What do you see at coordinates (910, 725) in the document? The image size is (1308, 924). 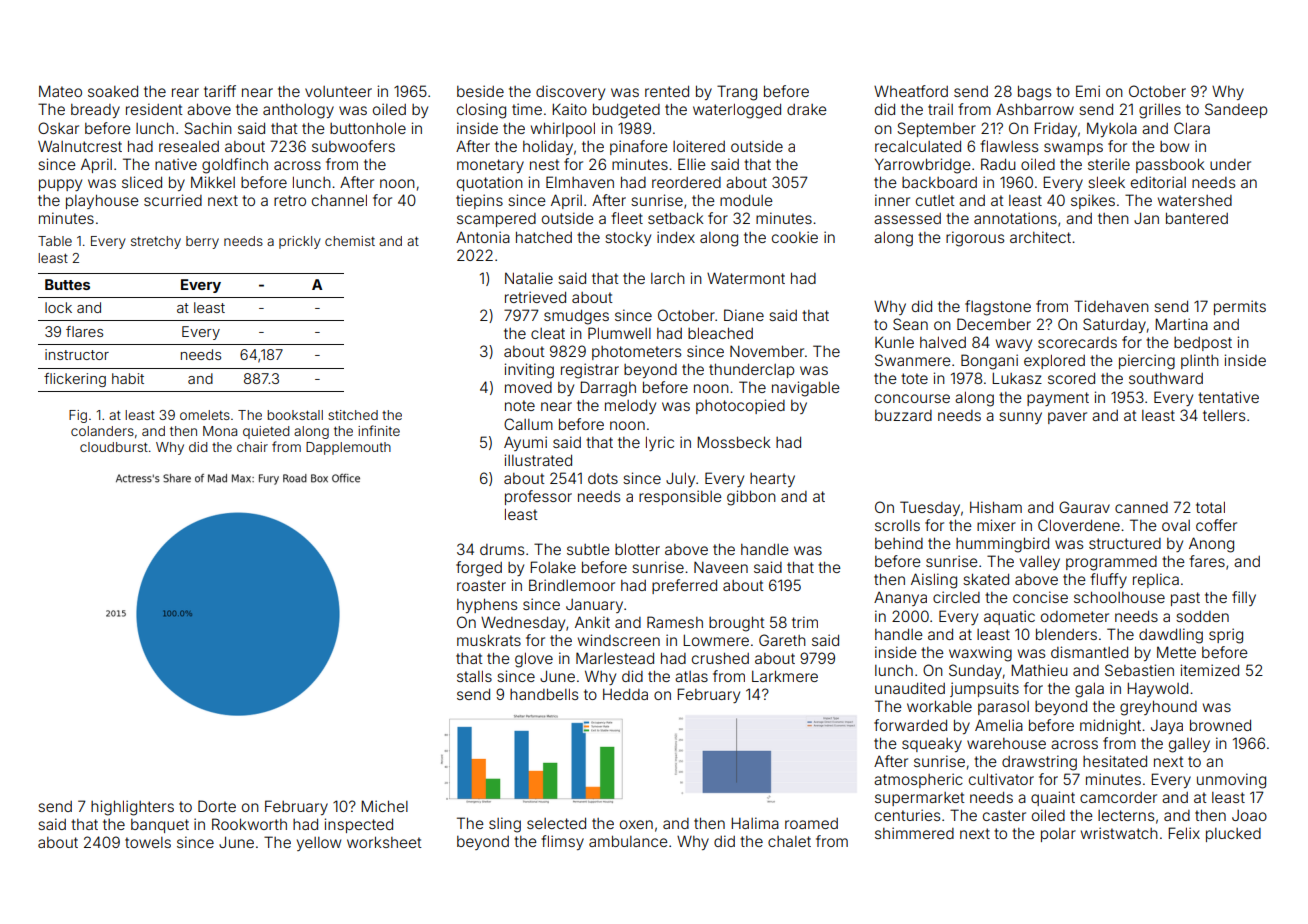 I see `forwarded` at bounding box center [910, 725].
